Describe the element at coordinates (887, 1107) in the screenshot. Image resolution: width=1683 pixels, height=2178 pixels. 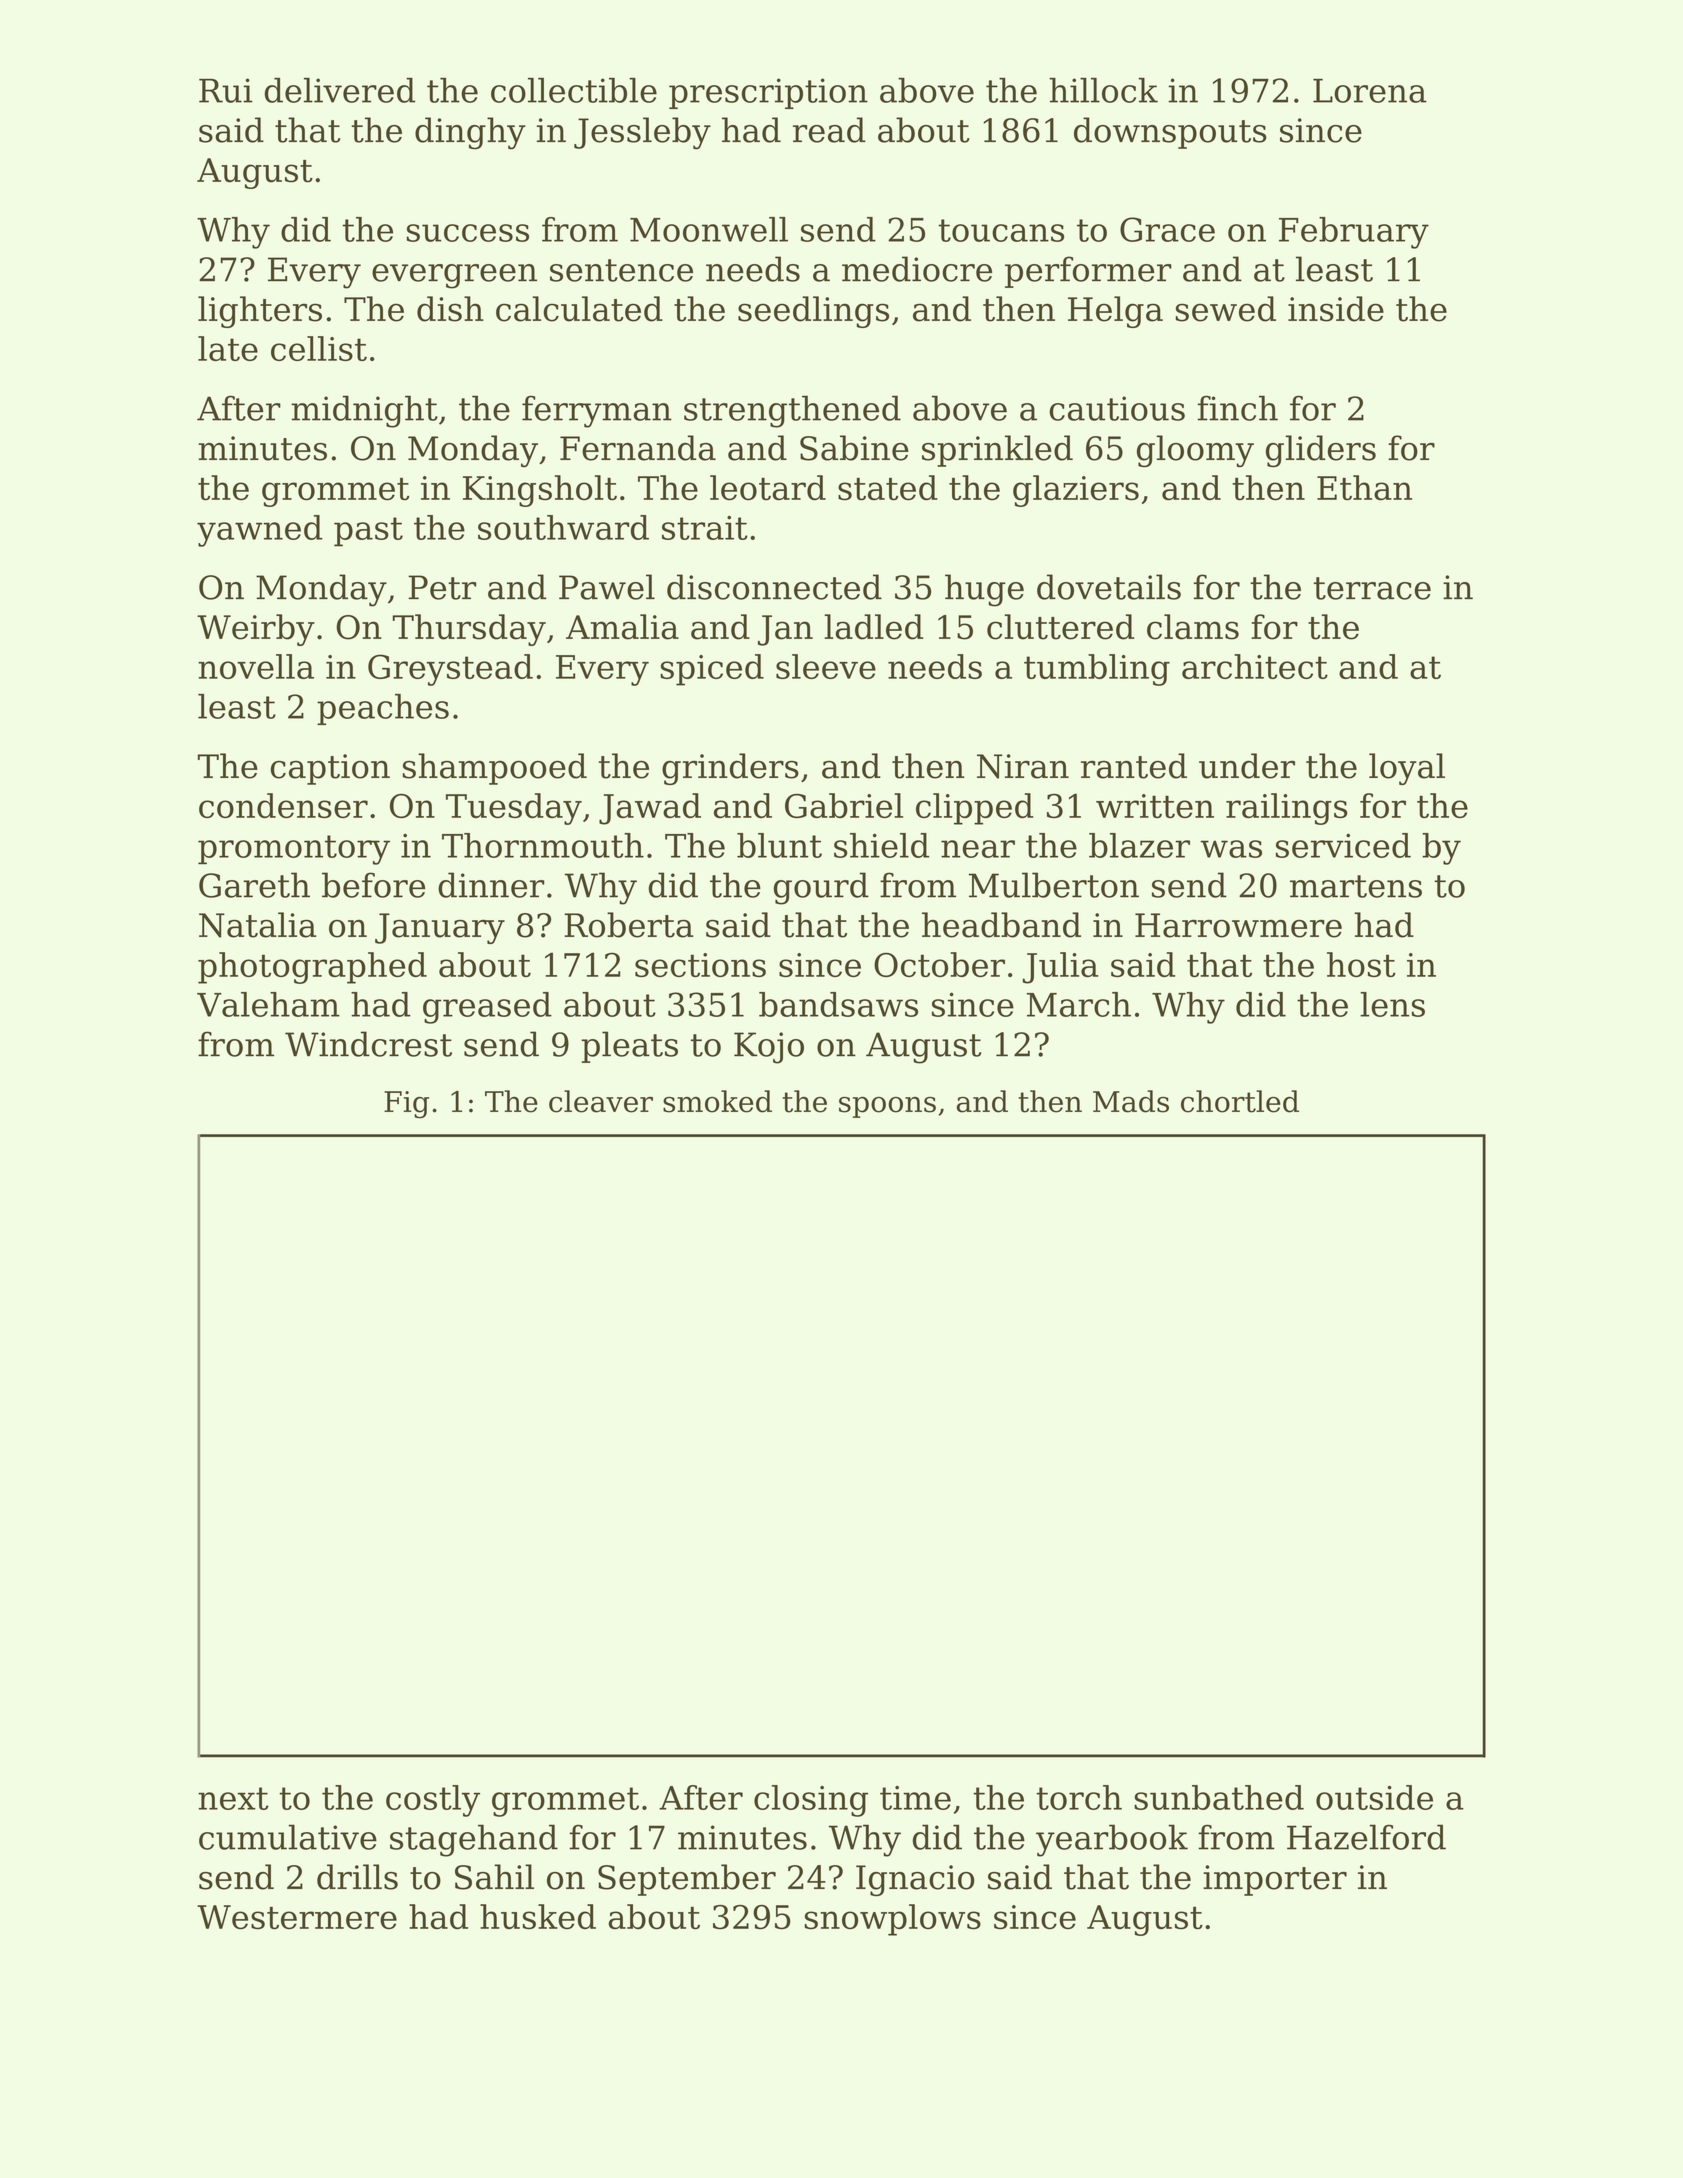
I see `spoons` at that location.
